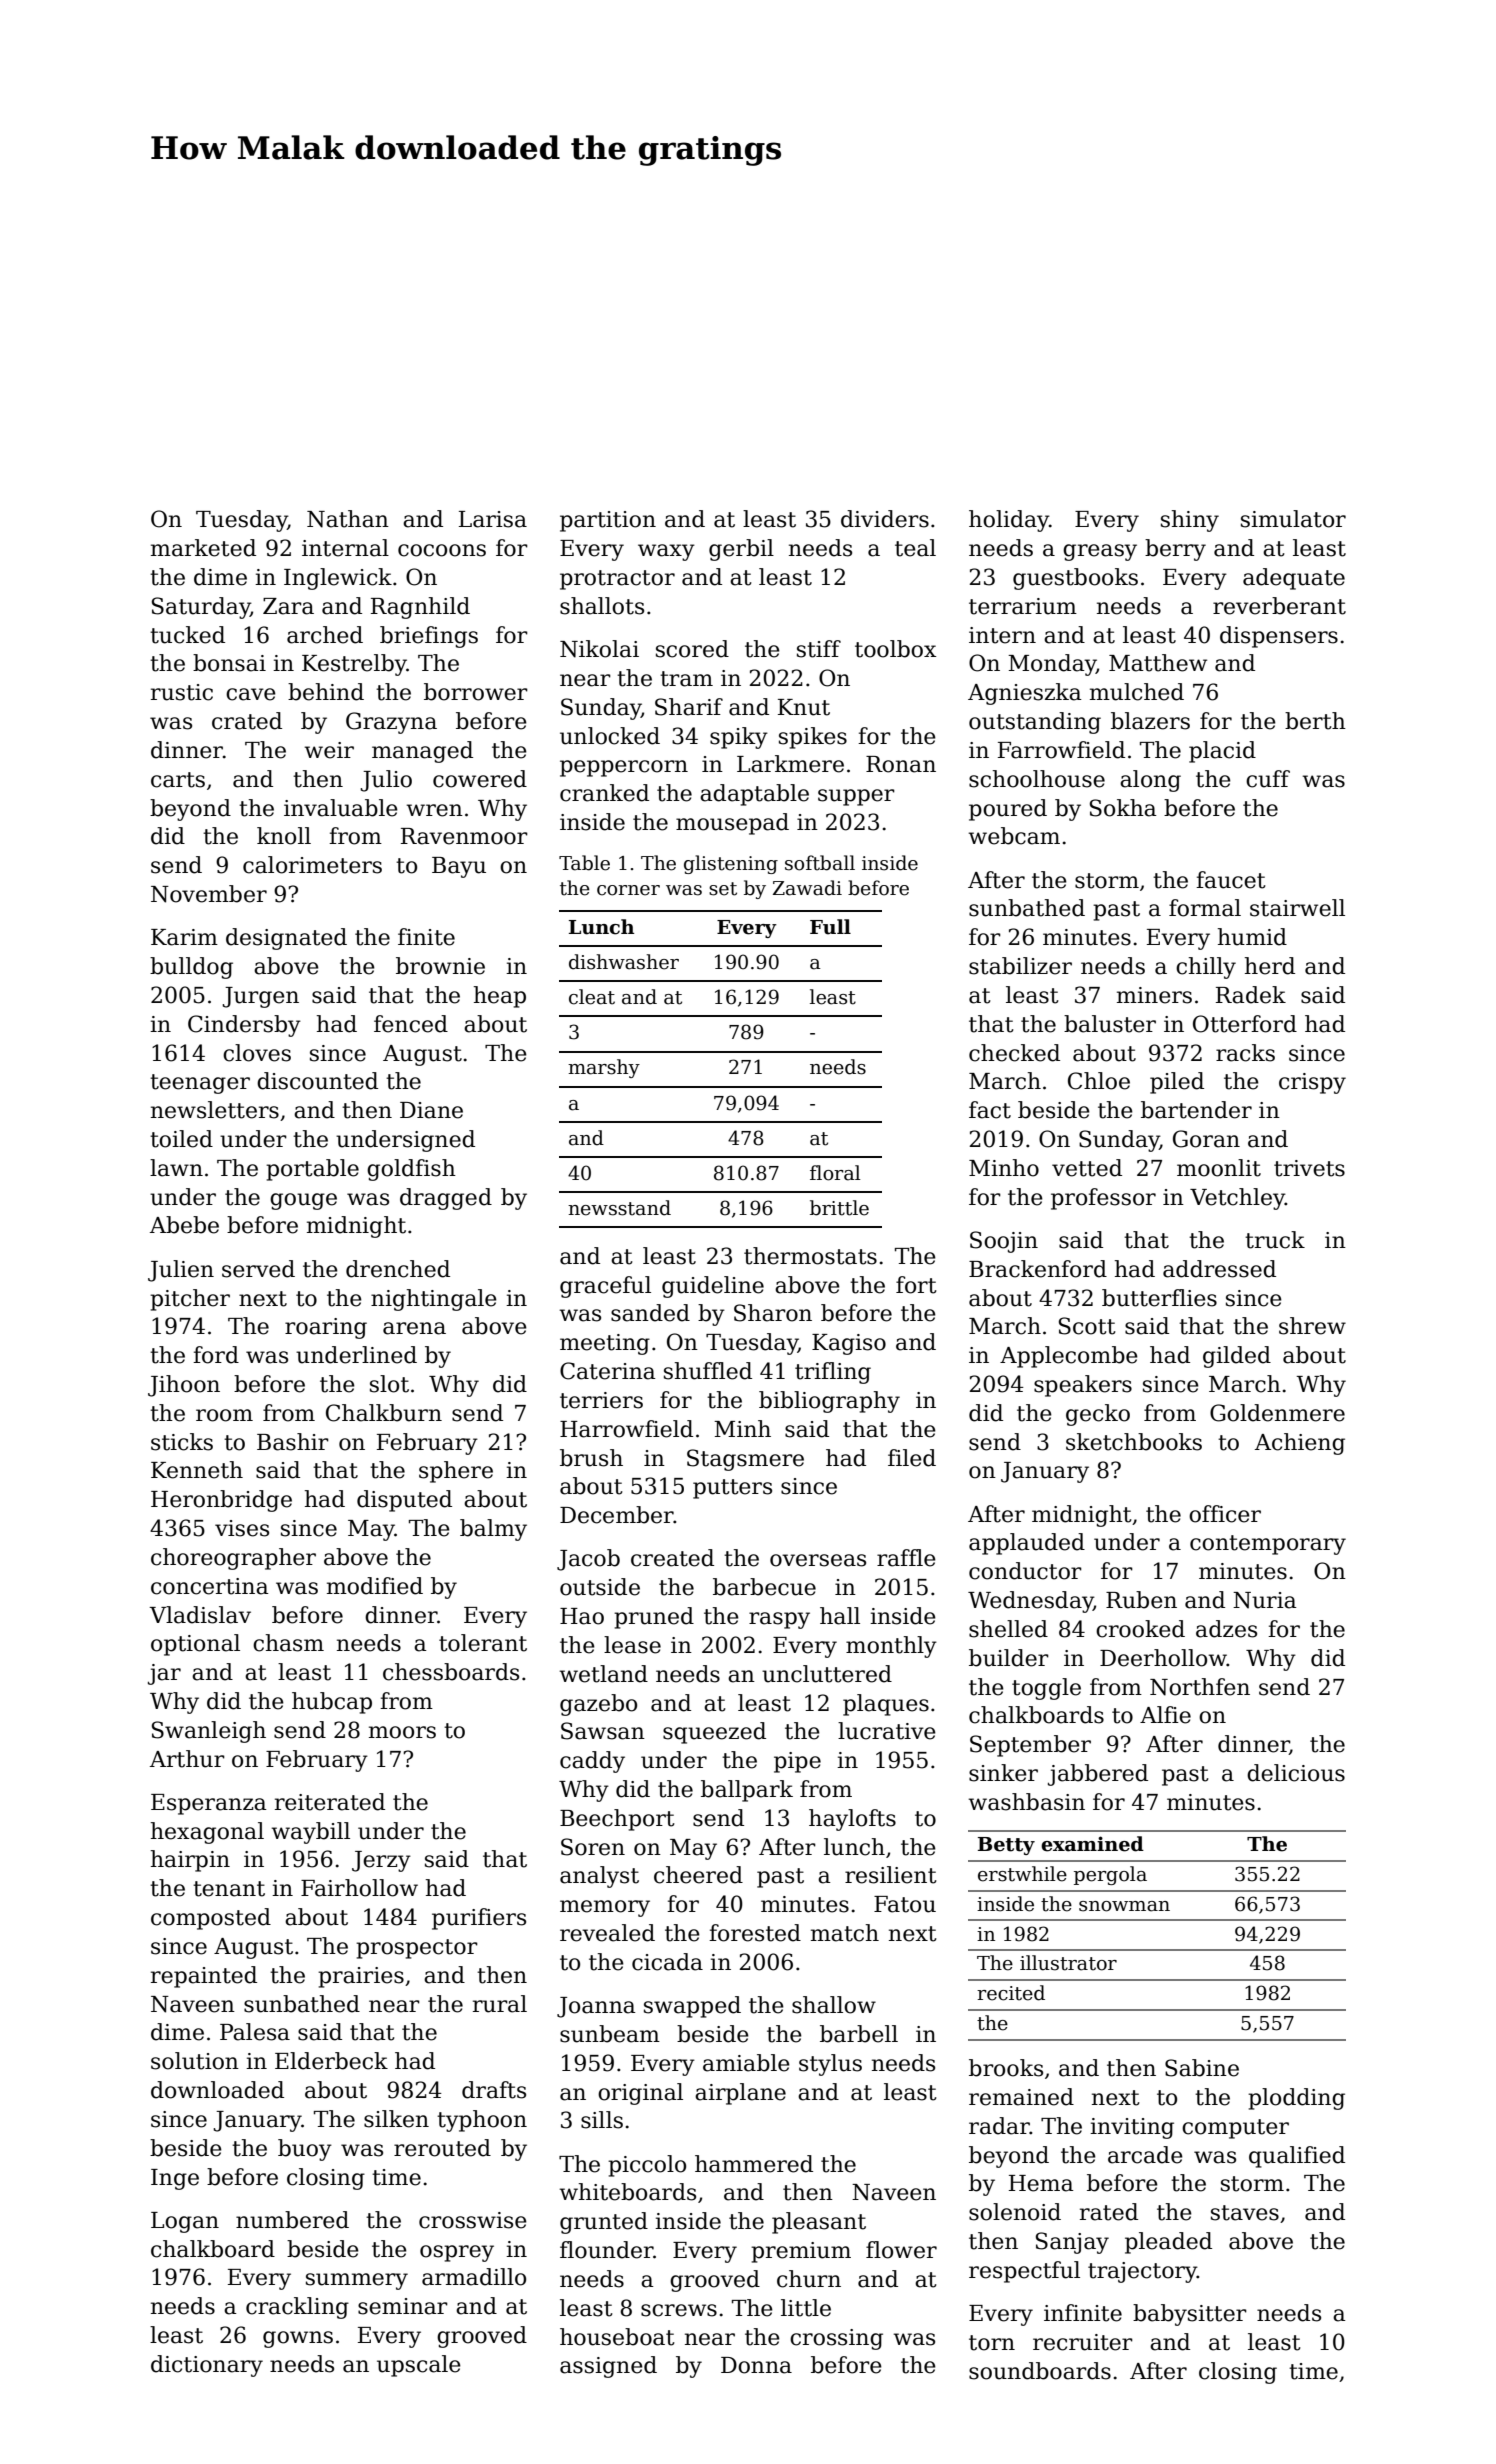  I want to click on crossing, so click(836, 2339).
